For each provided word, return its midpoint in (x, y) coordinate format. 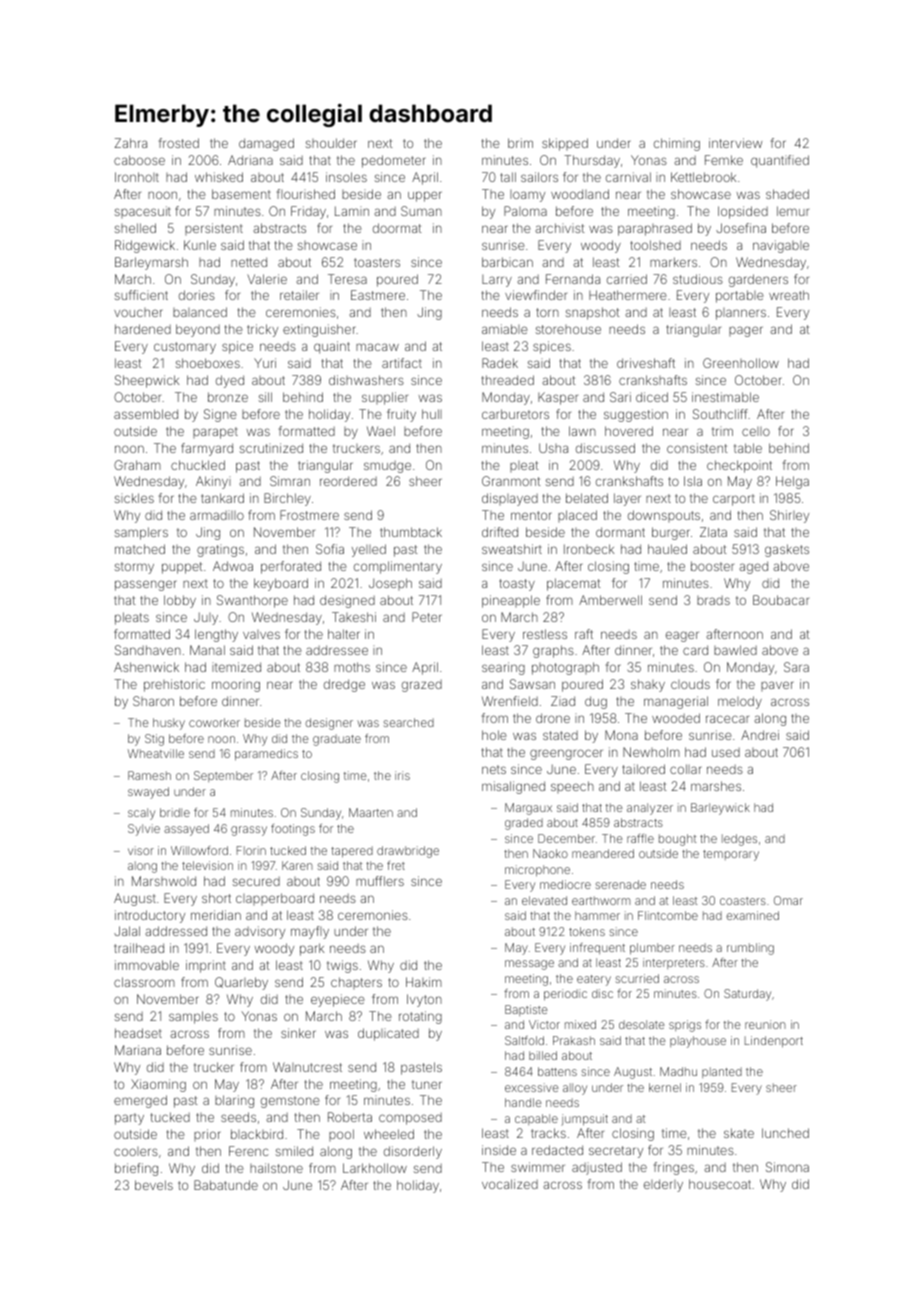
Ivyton (424, 1000)
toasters (377, 262)
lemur (793, 211)
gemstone (290, 1102)
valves (261, 634)
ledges (739, 840)
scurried (637, 978)
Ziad (563, 701)
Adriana (250, 160)
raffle (640, 838)
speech (572, 787)
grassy (249, 831)
